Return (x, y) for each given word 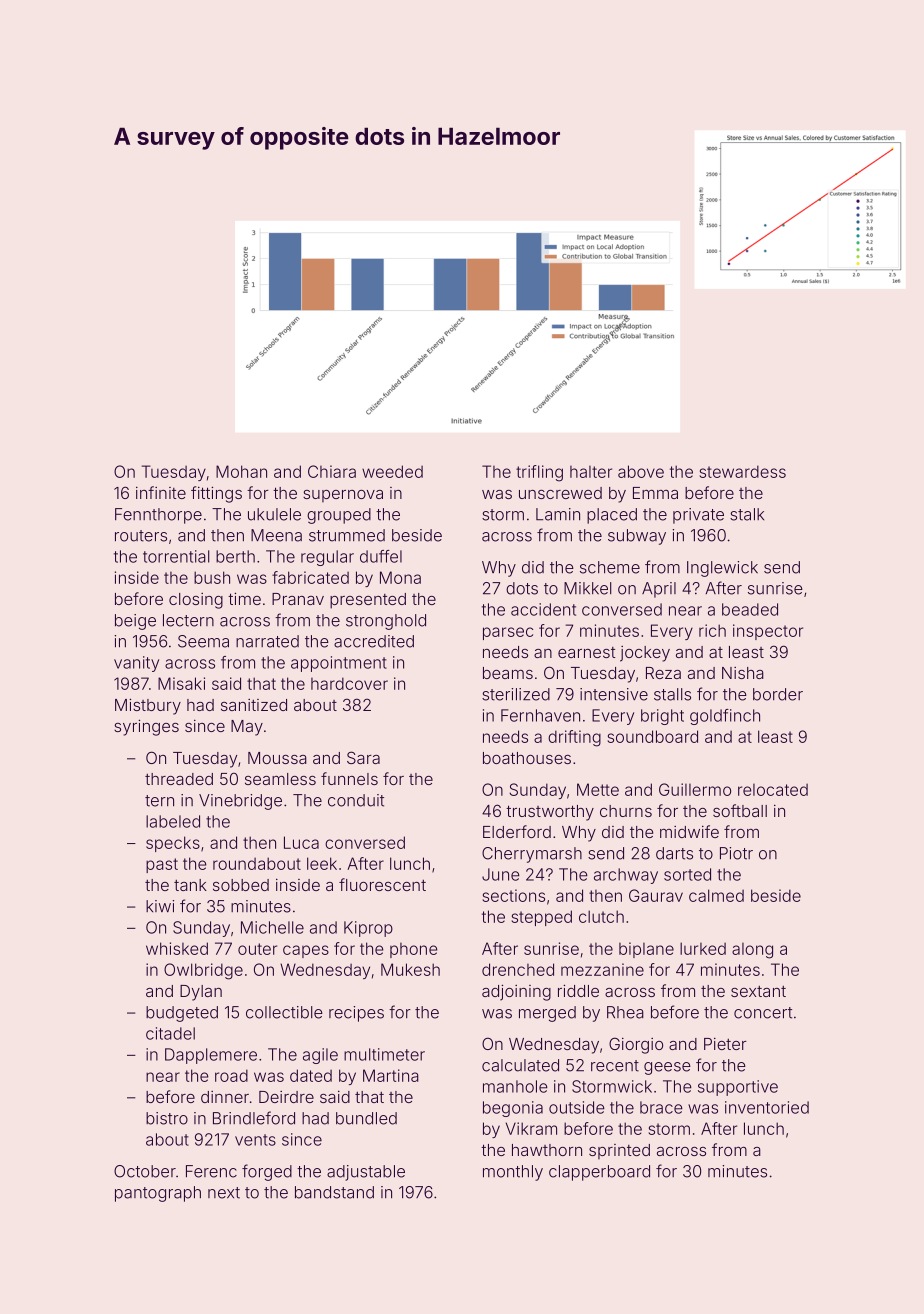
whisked (177, 948)
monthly (513, 1173)
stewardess (743, 471)
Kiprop (368, 929)
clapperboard (599, 1173)
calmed (716, 895)
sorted (687, 874)
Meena (276, 535)
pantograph (158, 1194)
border (778, 694)
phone (414, 950)
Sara (363, 757)
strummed (347, 535)
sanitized (254, 705)
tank (190, 885)
